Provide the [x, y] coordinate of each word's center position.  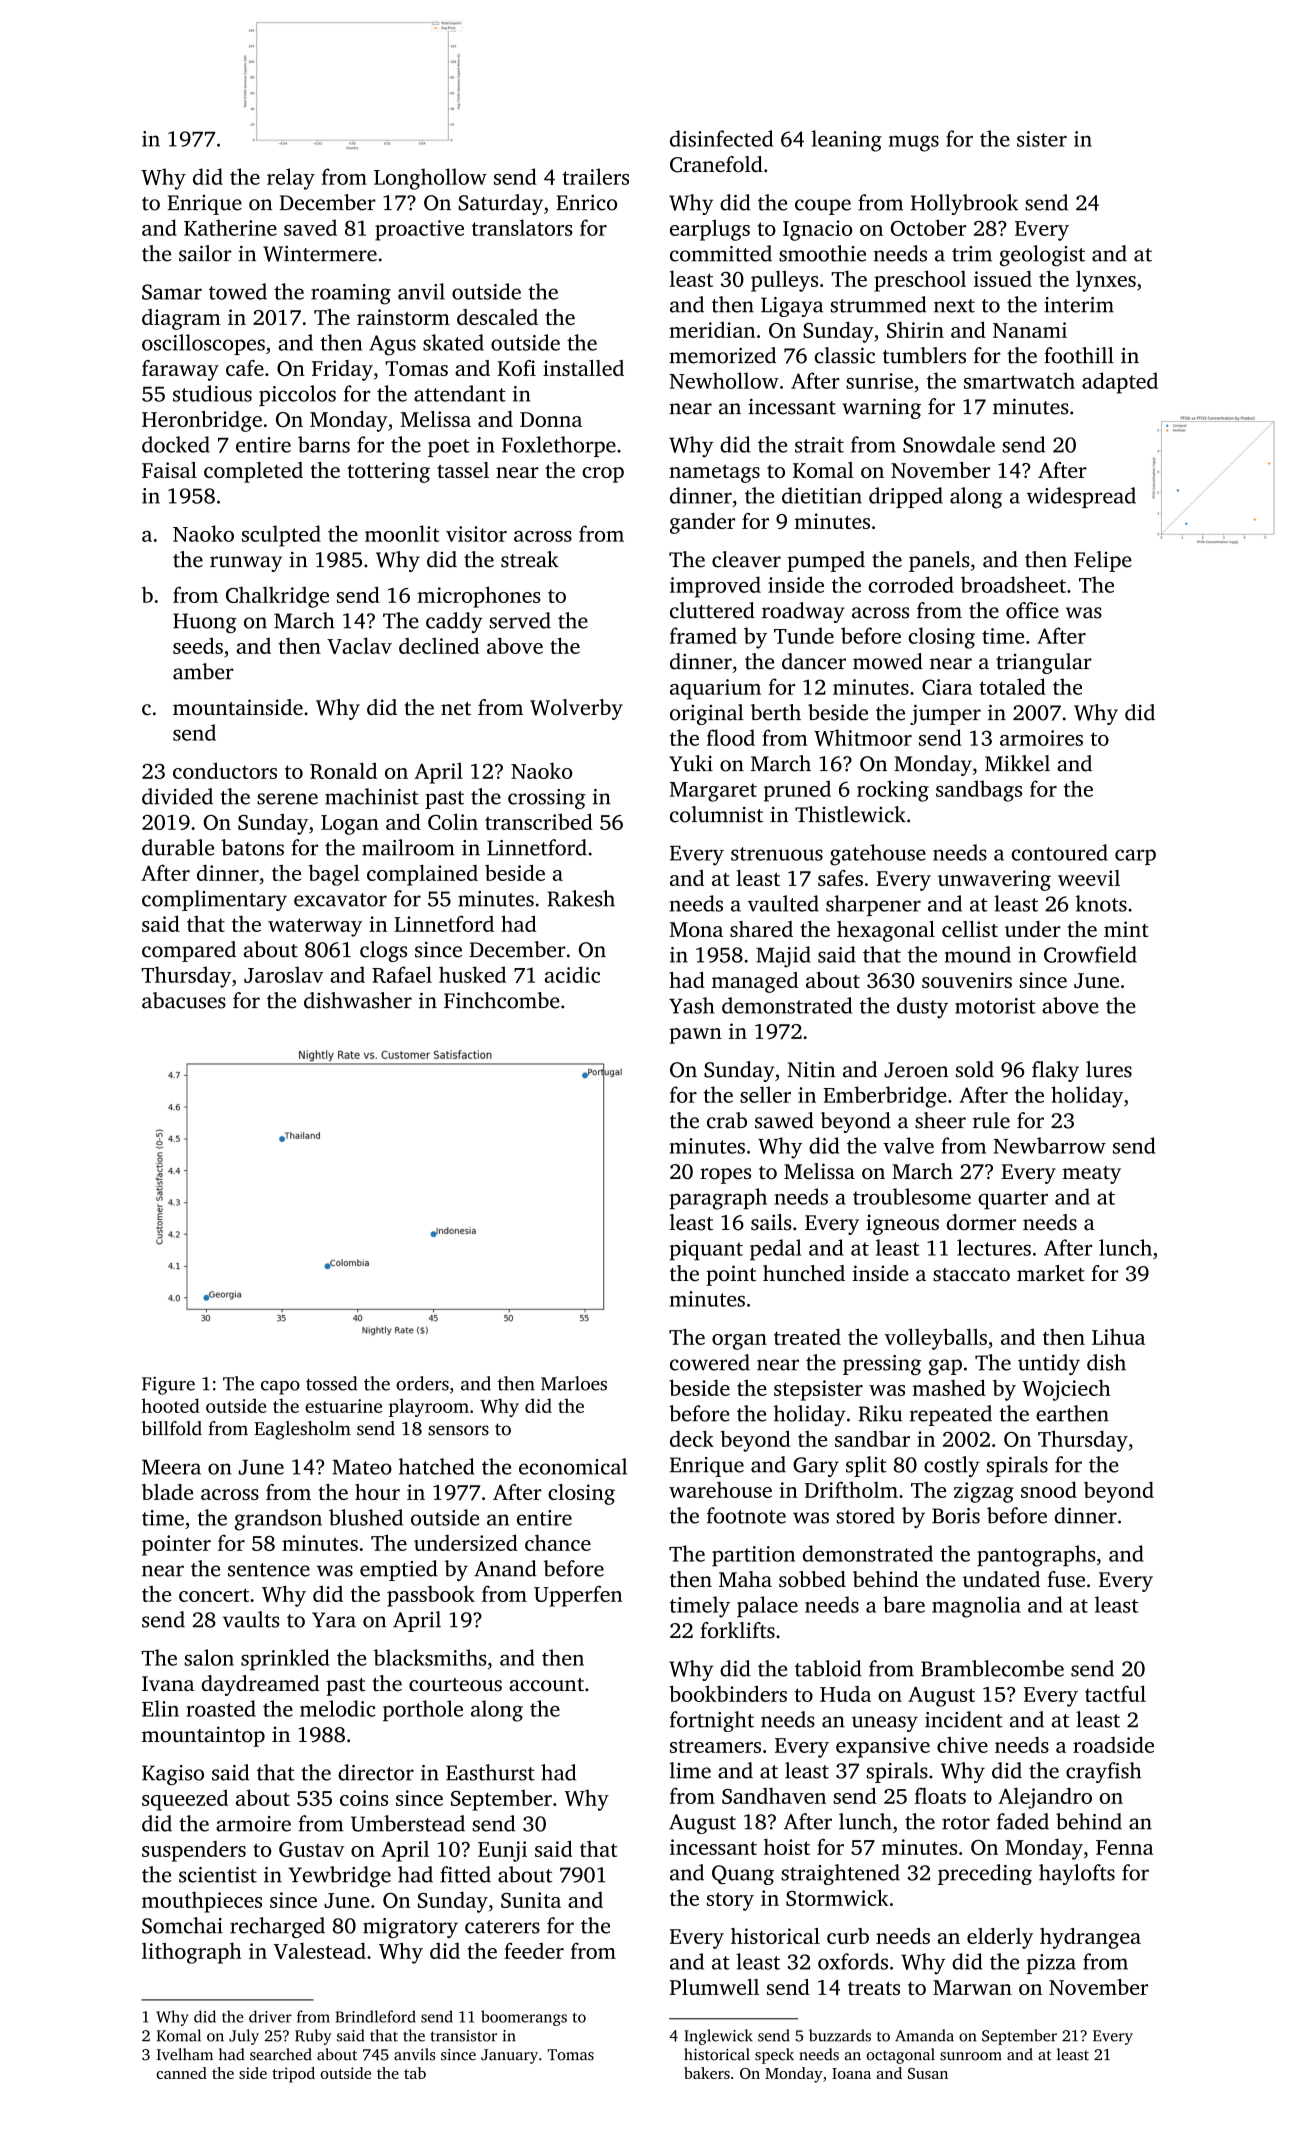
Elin [160, 1708]
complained [422, 875]
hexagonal [886, 931]
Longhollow [430, 179]
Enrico [586, 203]
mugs [914, 143]
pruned [797, 791]
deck [692, 1438]
